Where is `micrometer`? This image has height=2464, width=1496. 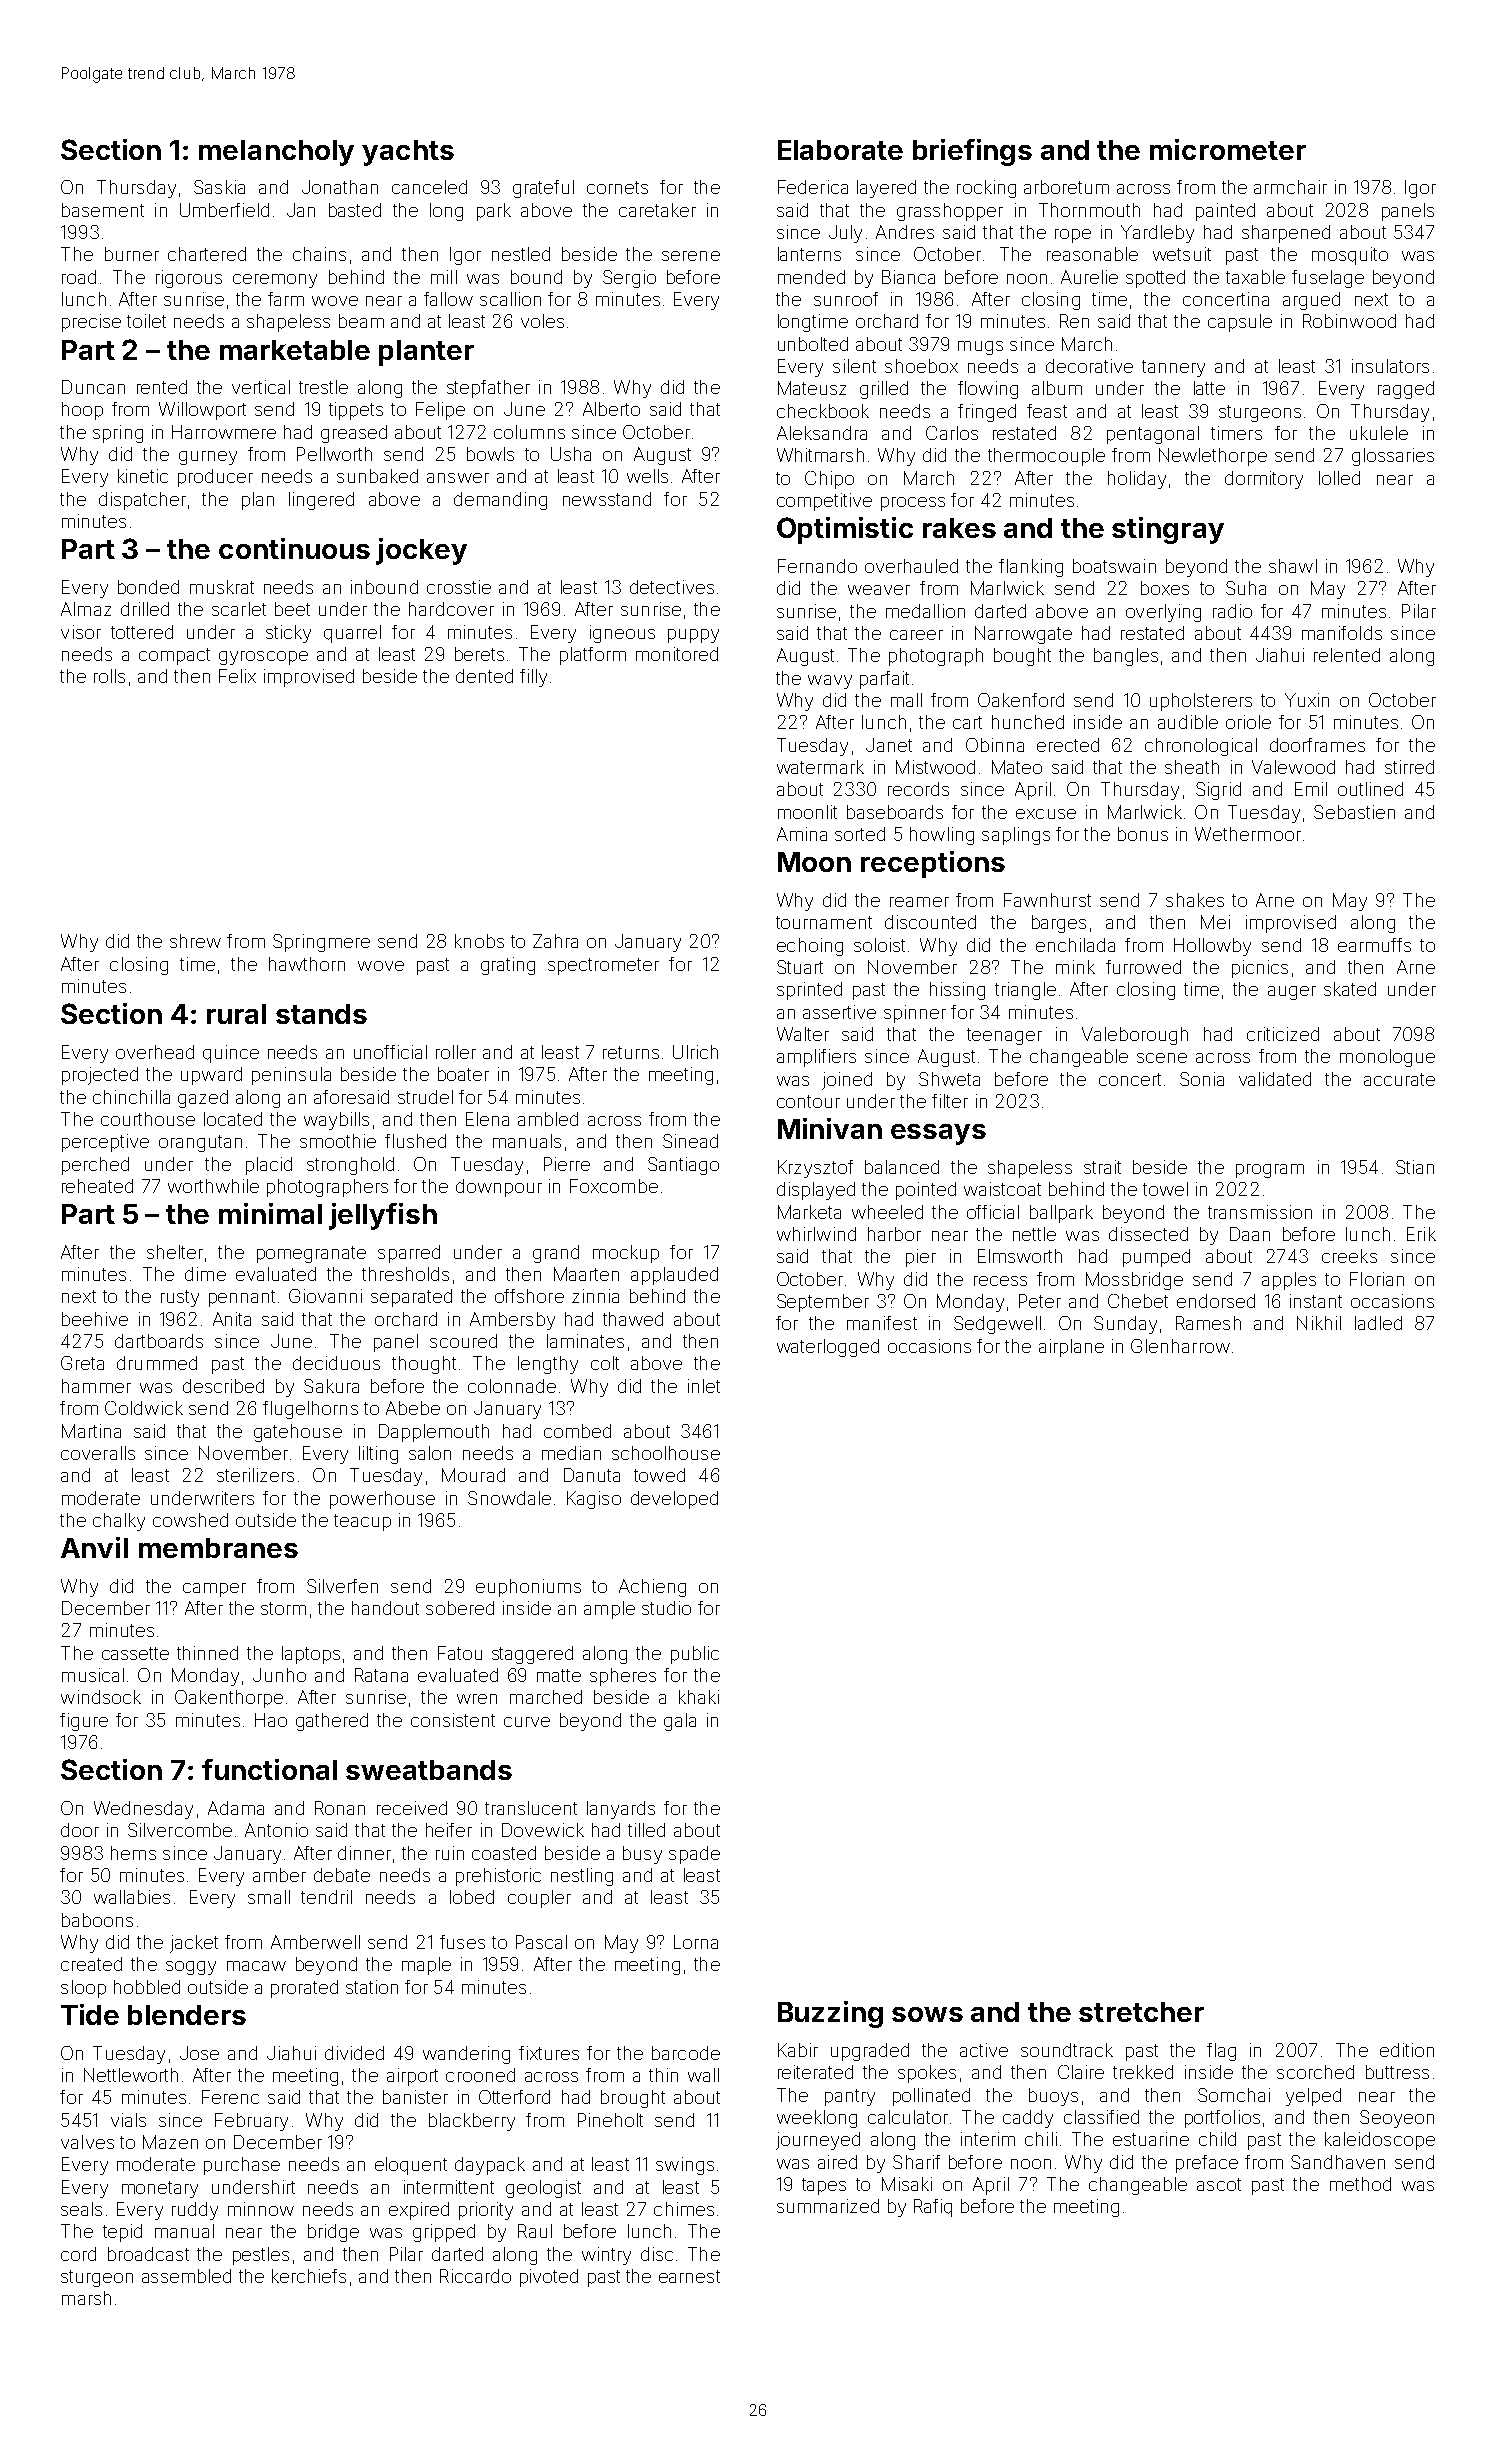 micrometer is located at coordinates (1228, 149).
